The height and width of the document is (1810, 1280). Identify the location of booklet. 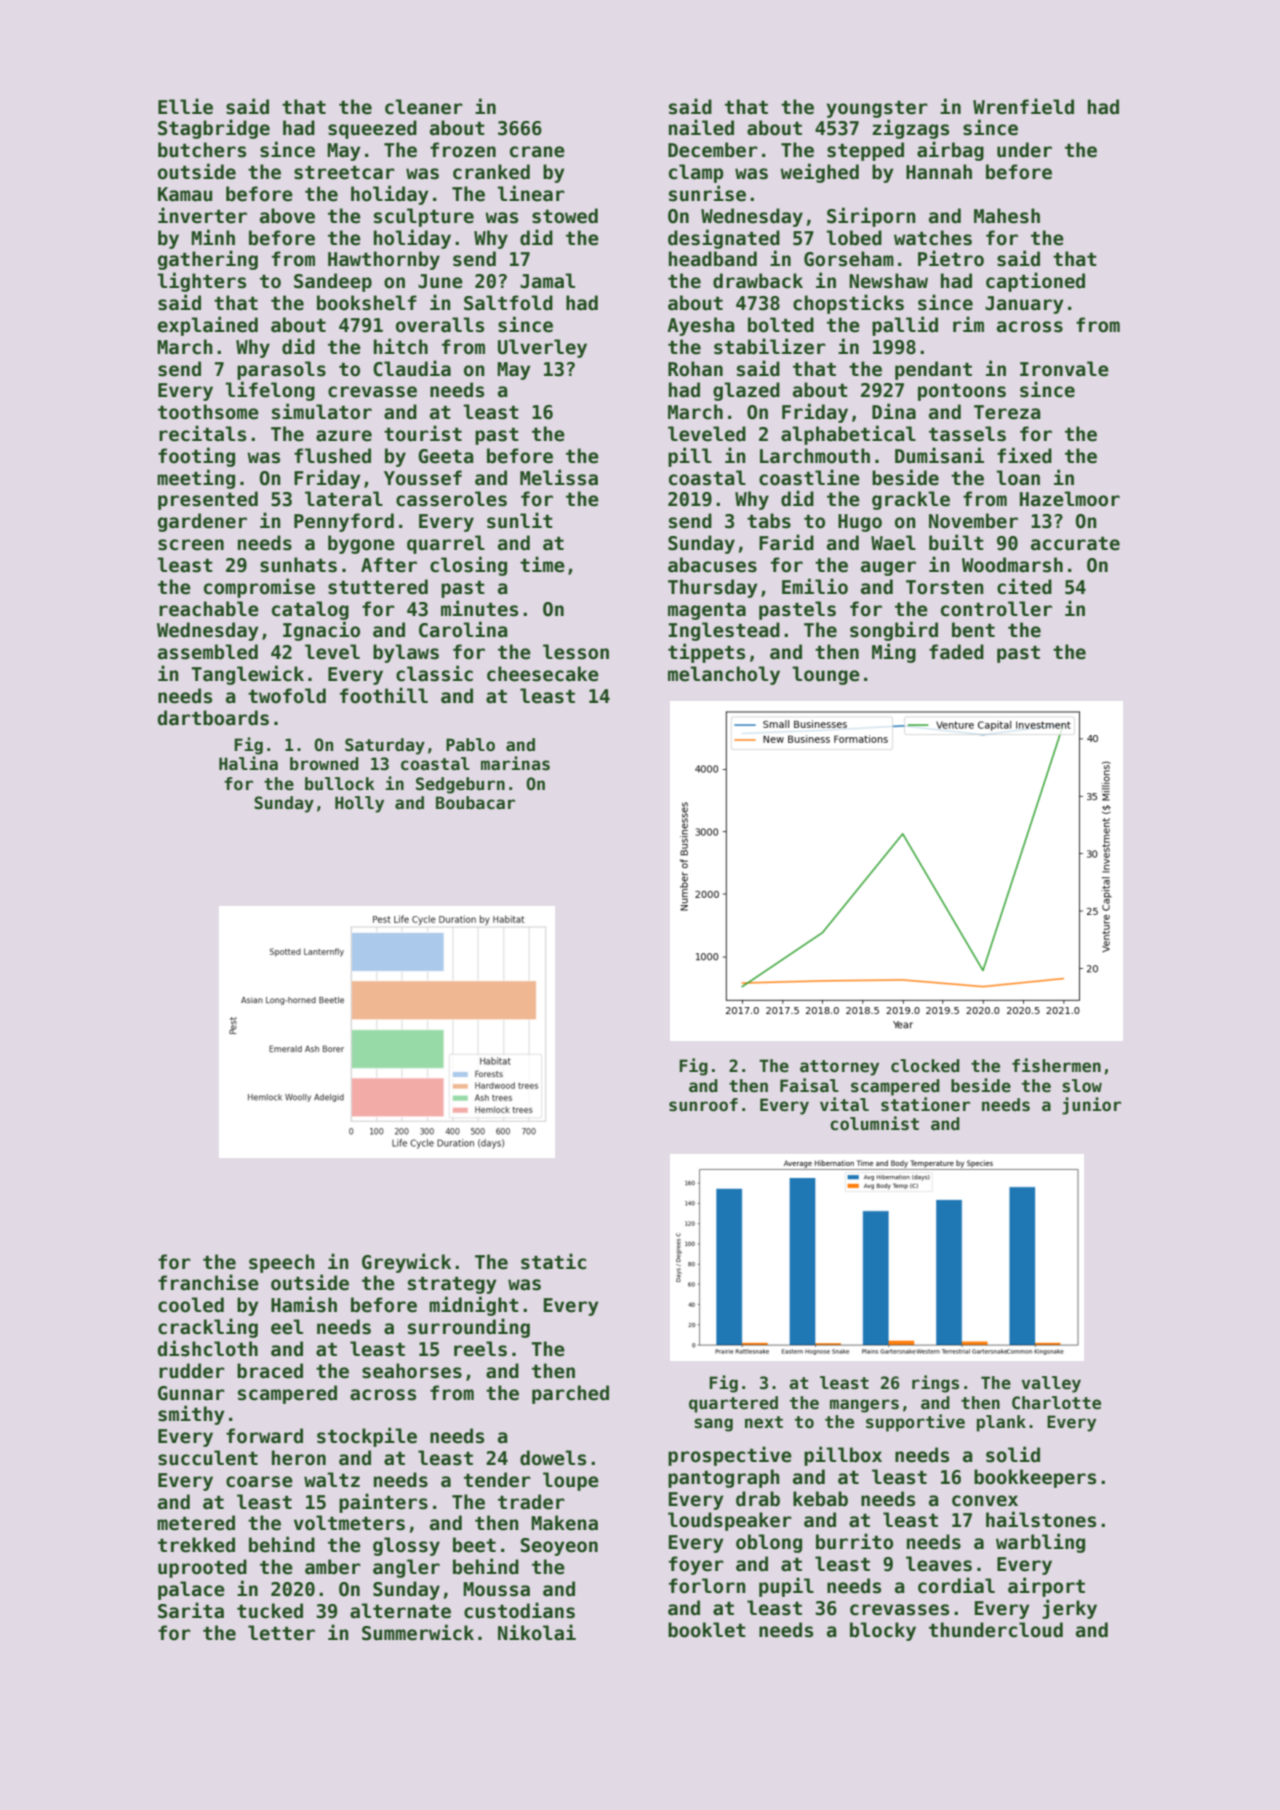
(707, 1630).
